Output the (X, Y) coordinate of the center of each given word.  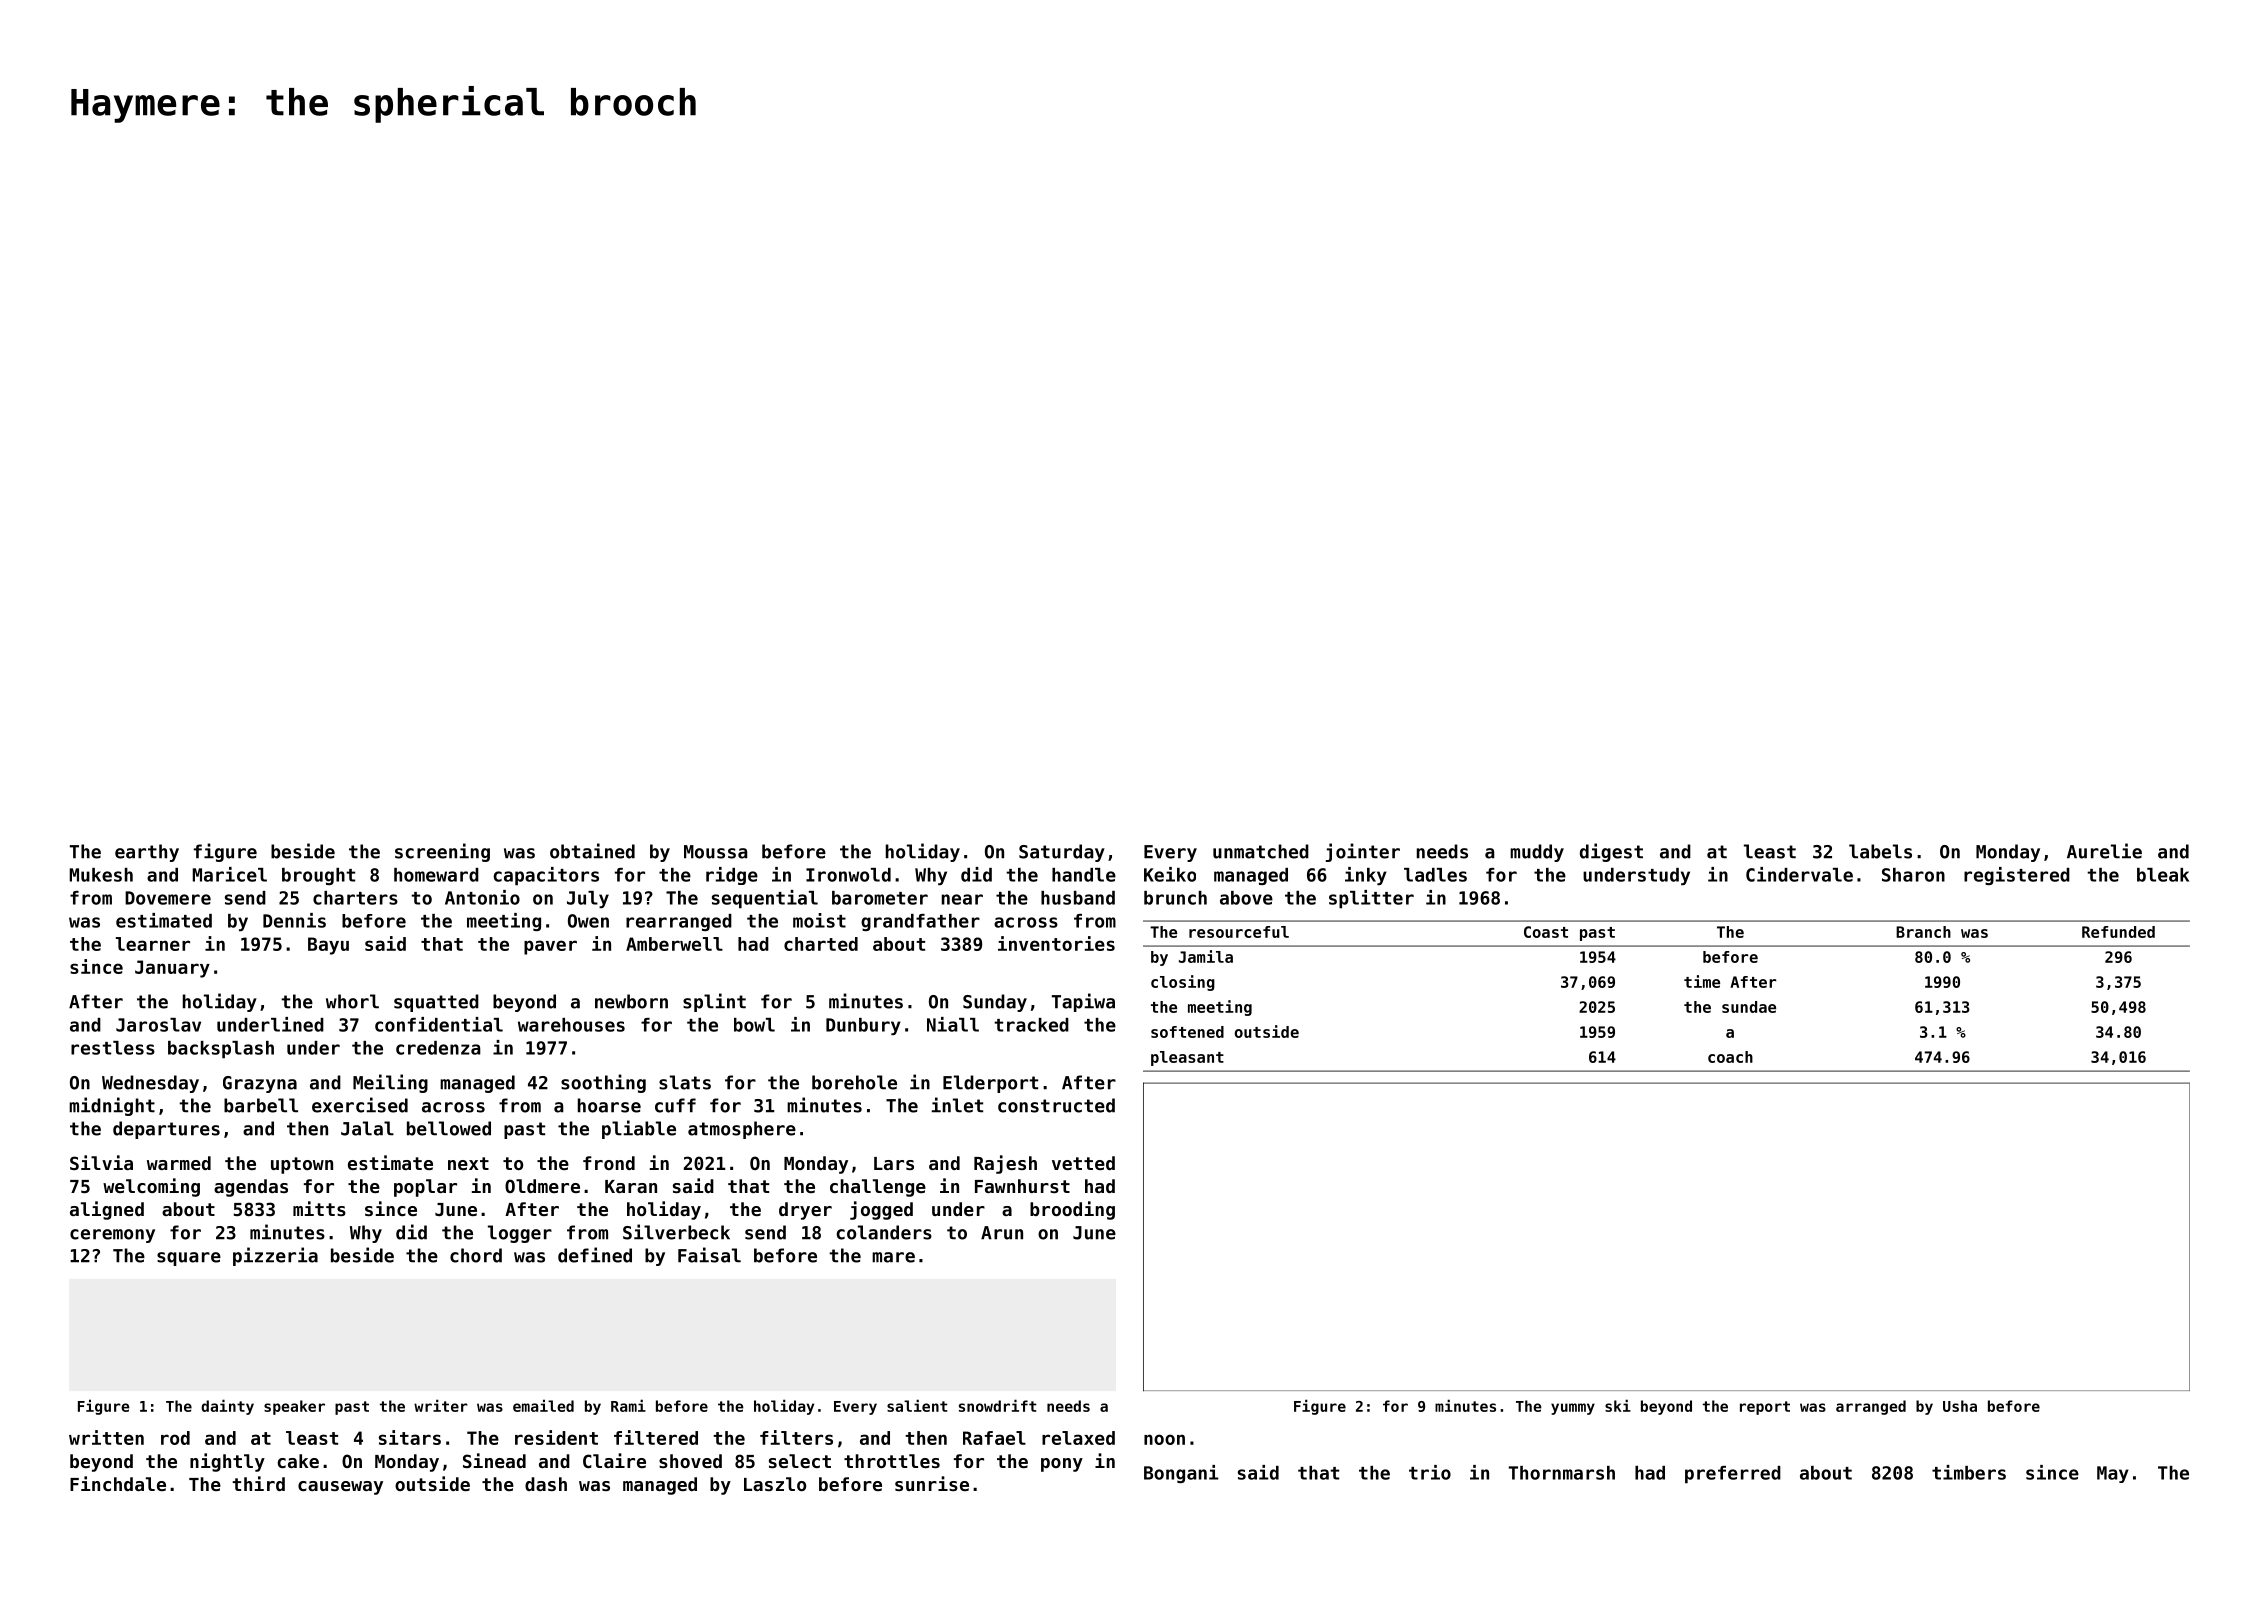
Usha (1960, 1406)
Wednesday (150, 1084)
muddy (1537, 853)
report (1765, 1408)
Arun (1002, 1233)
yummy (1573, 1409)
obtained (592, 851)
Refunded (2118, 932)
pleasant (1187, 1058)
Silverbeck (676, 1232)
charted (821, 944)
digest (1611, 852)
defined (595, 1255)
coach (1730, 1057)
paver (550, 947)
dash (546, 1484)
